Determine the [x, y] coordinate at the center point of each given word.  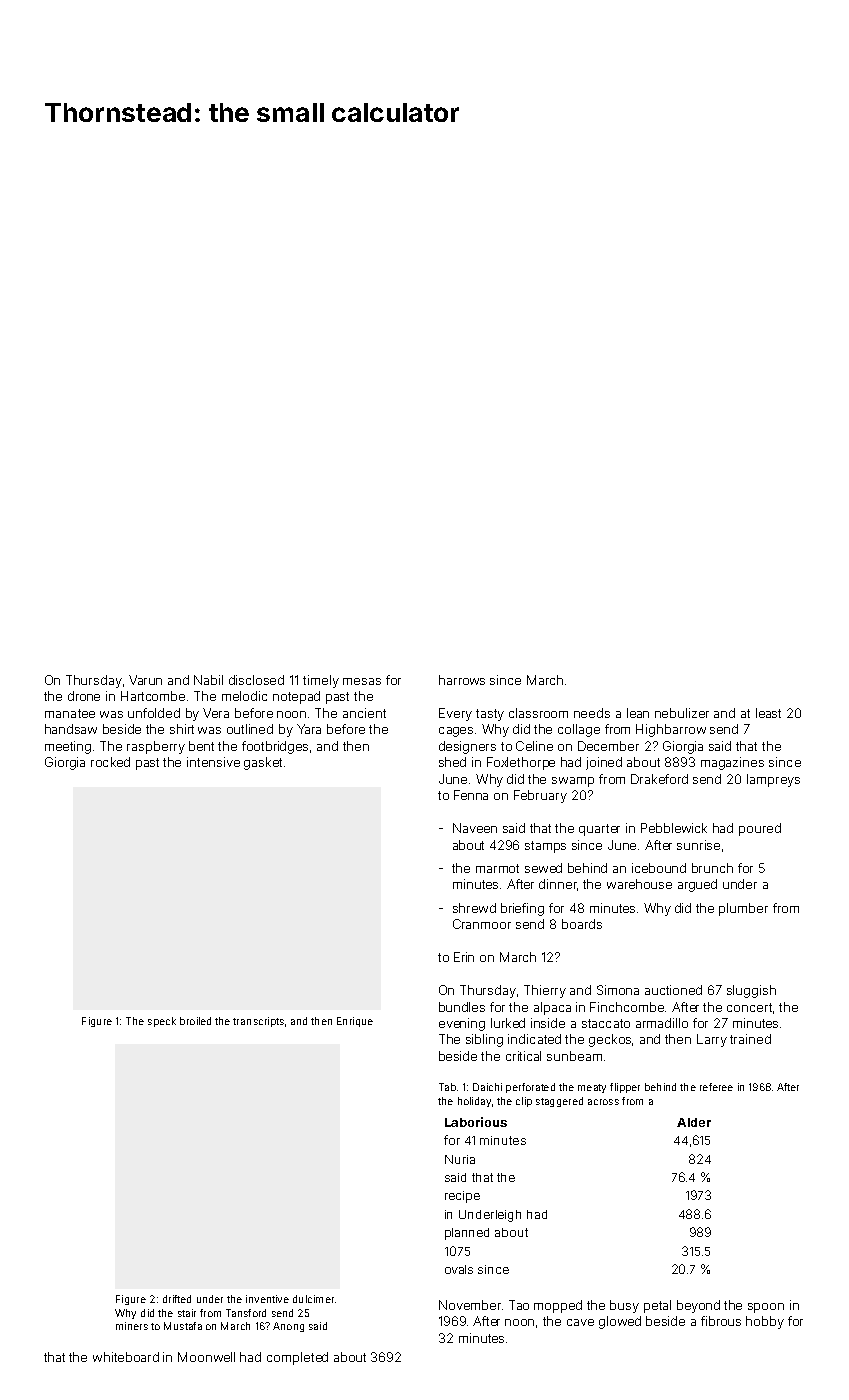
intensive [213, 762]
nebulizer [682, 713]
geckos [610, 1040]
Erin [464, 957]
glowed [620, 1322]
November [470, 1305]
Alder [694, 1122]
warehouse [639, 884]
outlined [250, 729]
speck [162, 1022]
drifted [177, 1299]
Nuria [460, 1159]
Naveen [475, 828]
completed [297, 1358]
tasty [490, 715]
